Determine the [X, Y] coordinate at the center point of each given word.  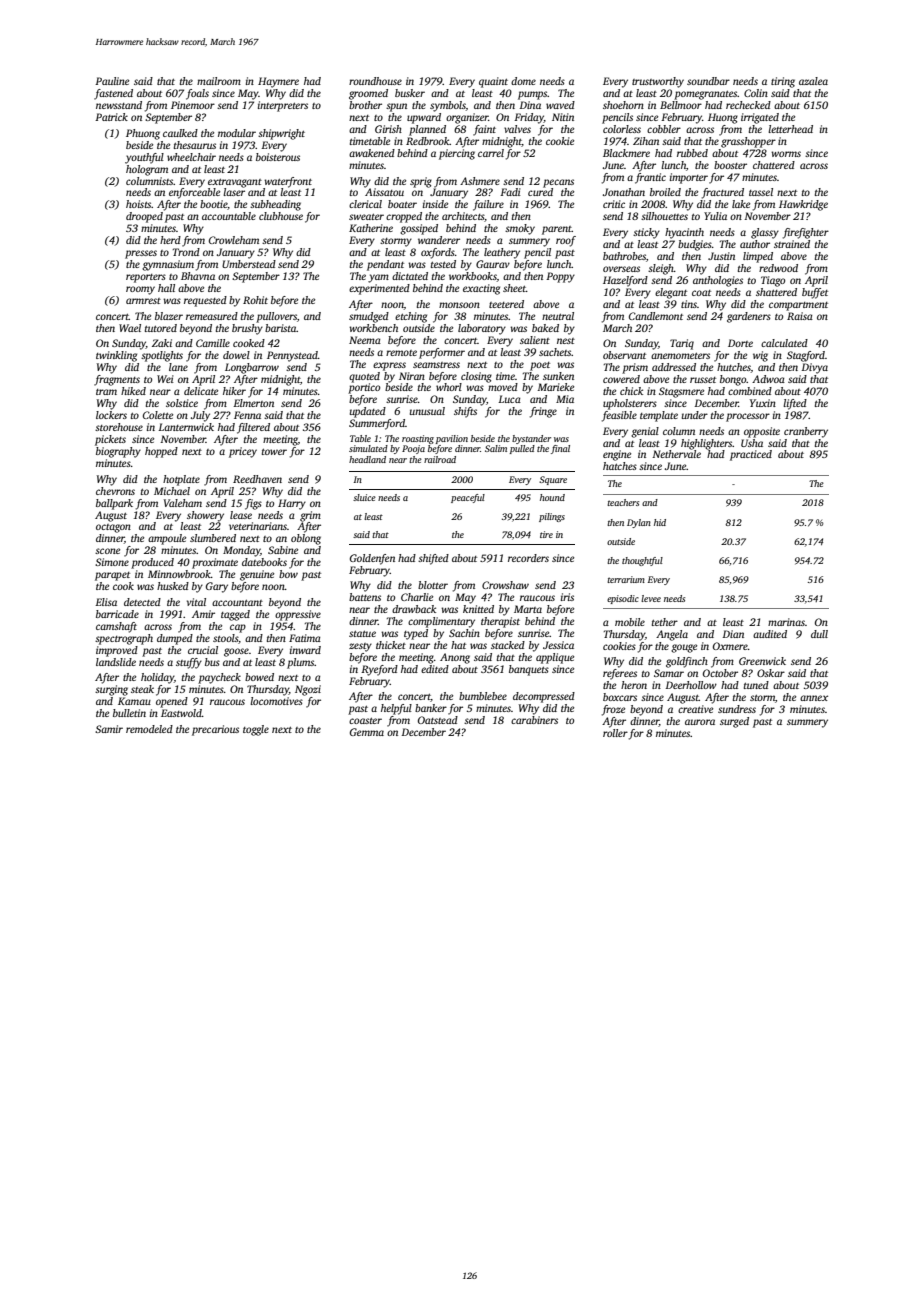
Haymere [278, 82]
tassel [761, 192]
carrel [491, 153]
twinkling [116, 356]
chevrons [115, 491]
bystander [531, 439]
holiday [157, 678]
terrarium [626, 579]
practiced [751, 455]
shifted [433, 559]
